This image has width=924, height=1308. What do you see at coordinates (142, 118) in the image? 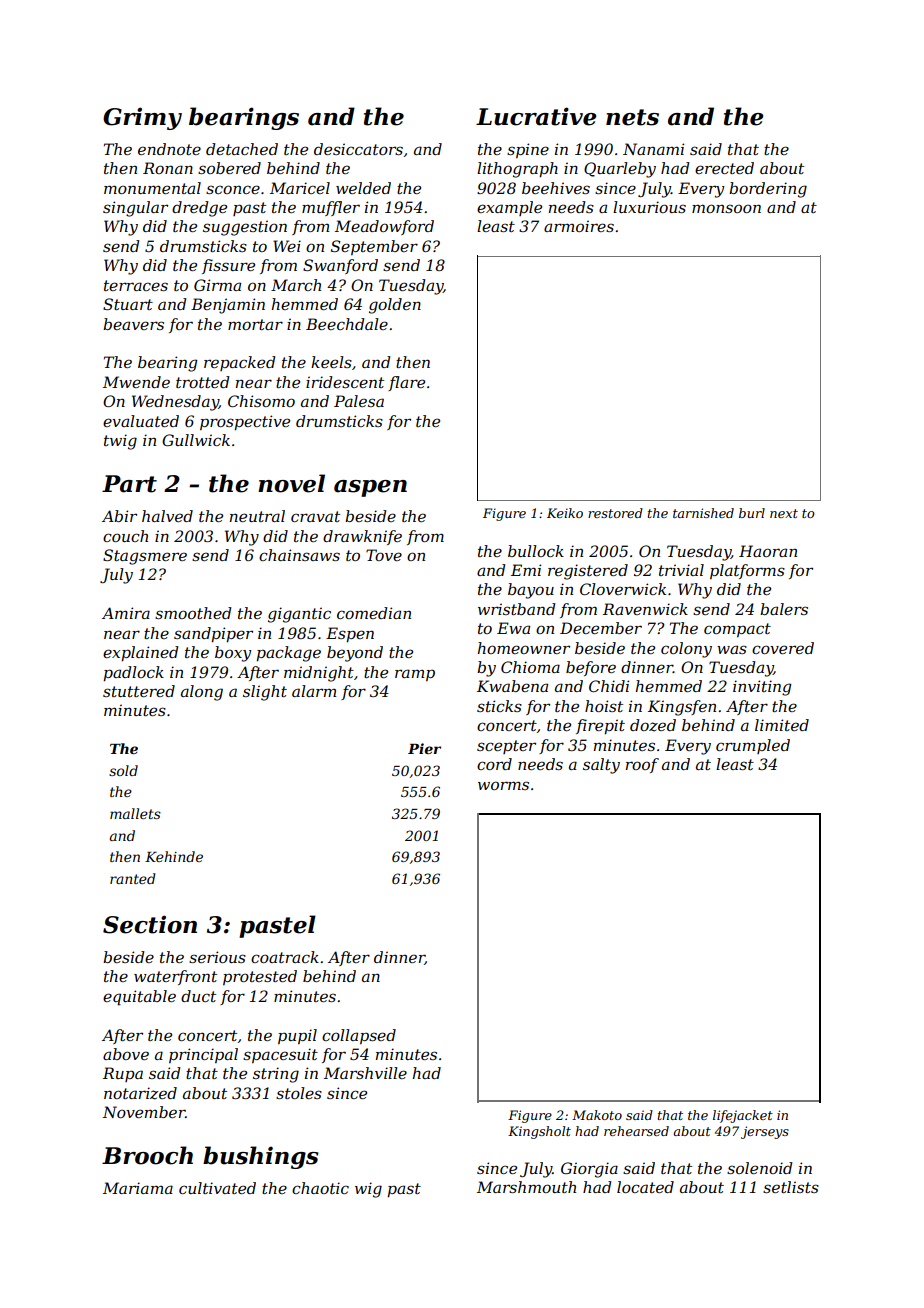
I see `Grimy` at bounding box center [142, 118].
